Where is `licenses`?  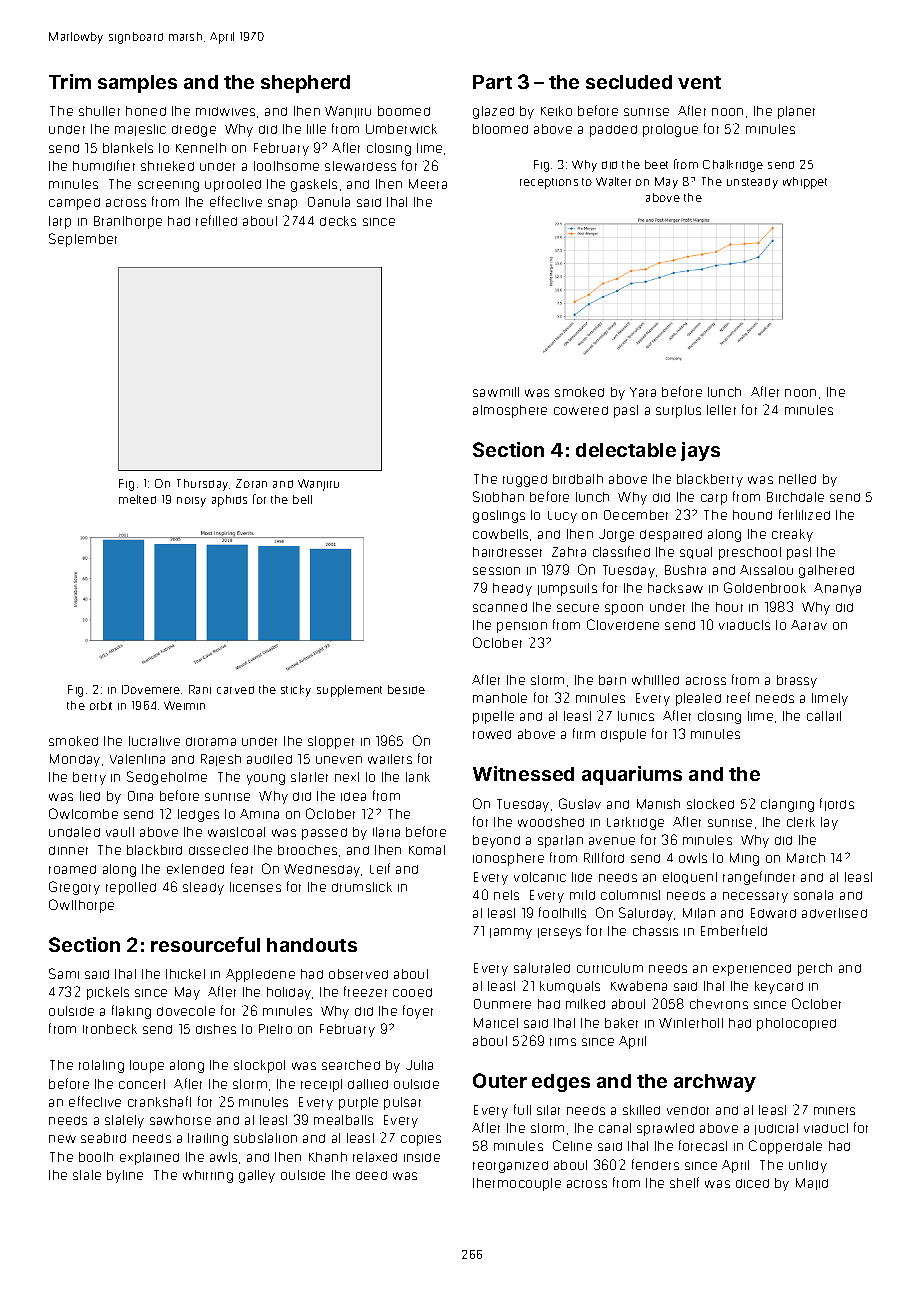 licenses is located at coordinates (255, 887).
